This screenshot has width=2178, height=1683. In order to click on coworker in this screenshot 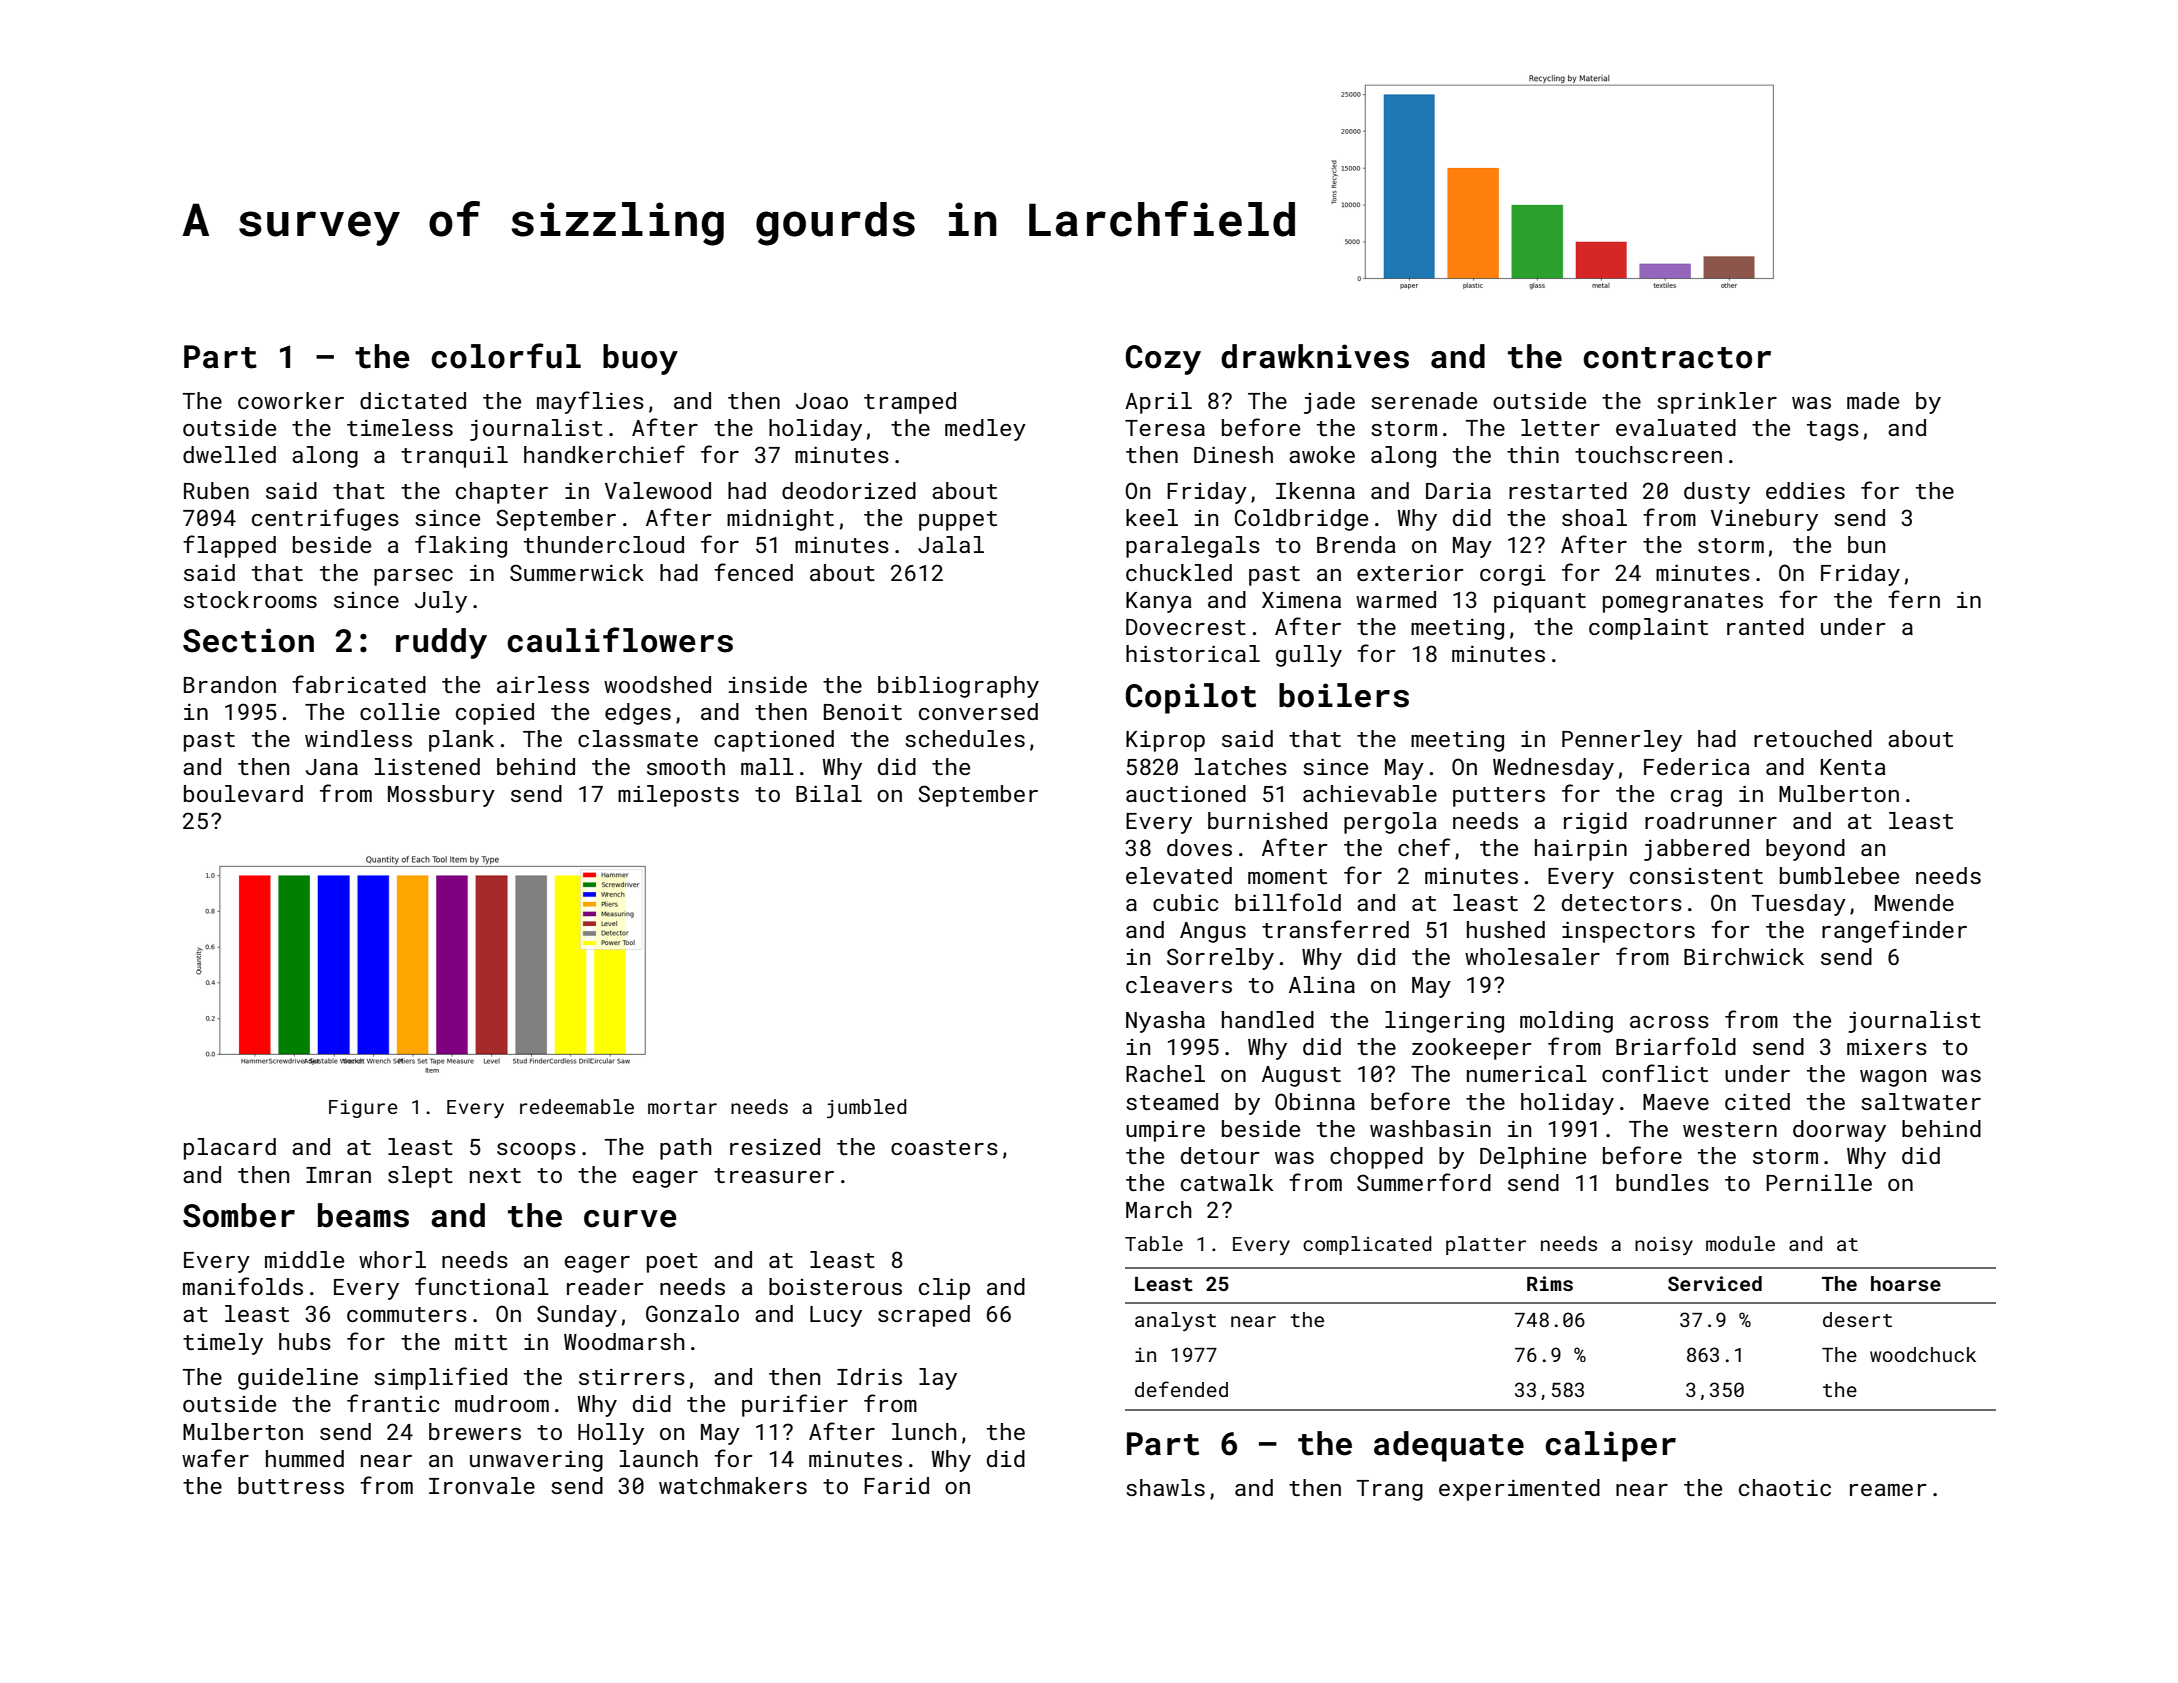, I will do `click(291, 400)`.
